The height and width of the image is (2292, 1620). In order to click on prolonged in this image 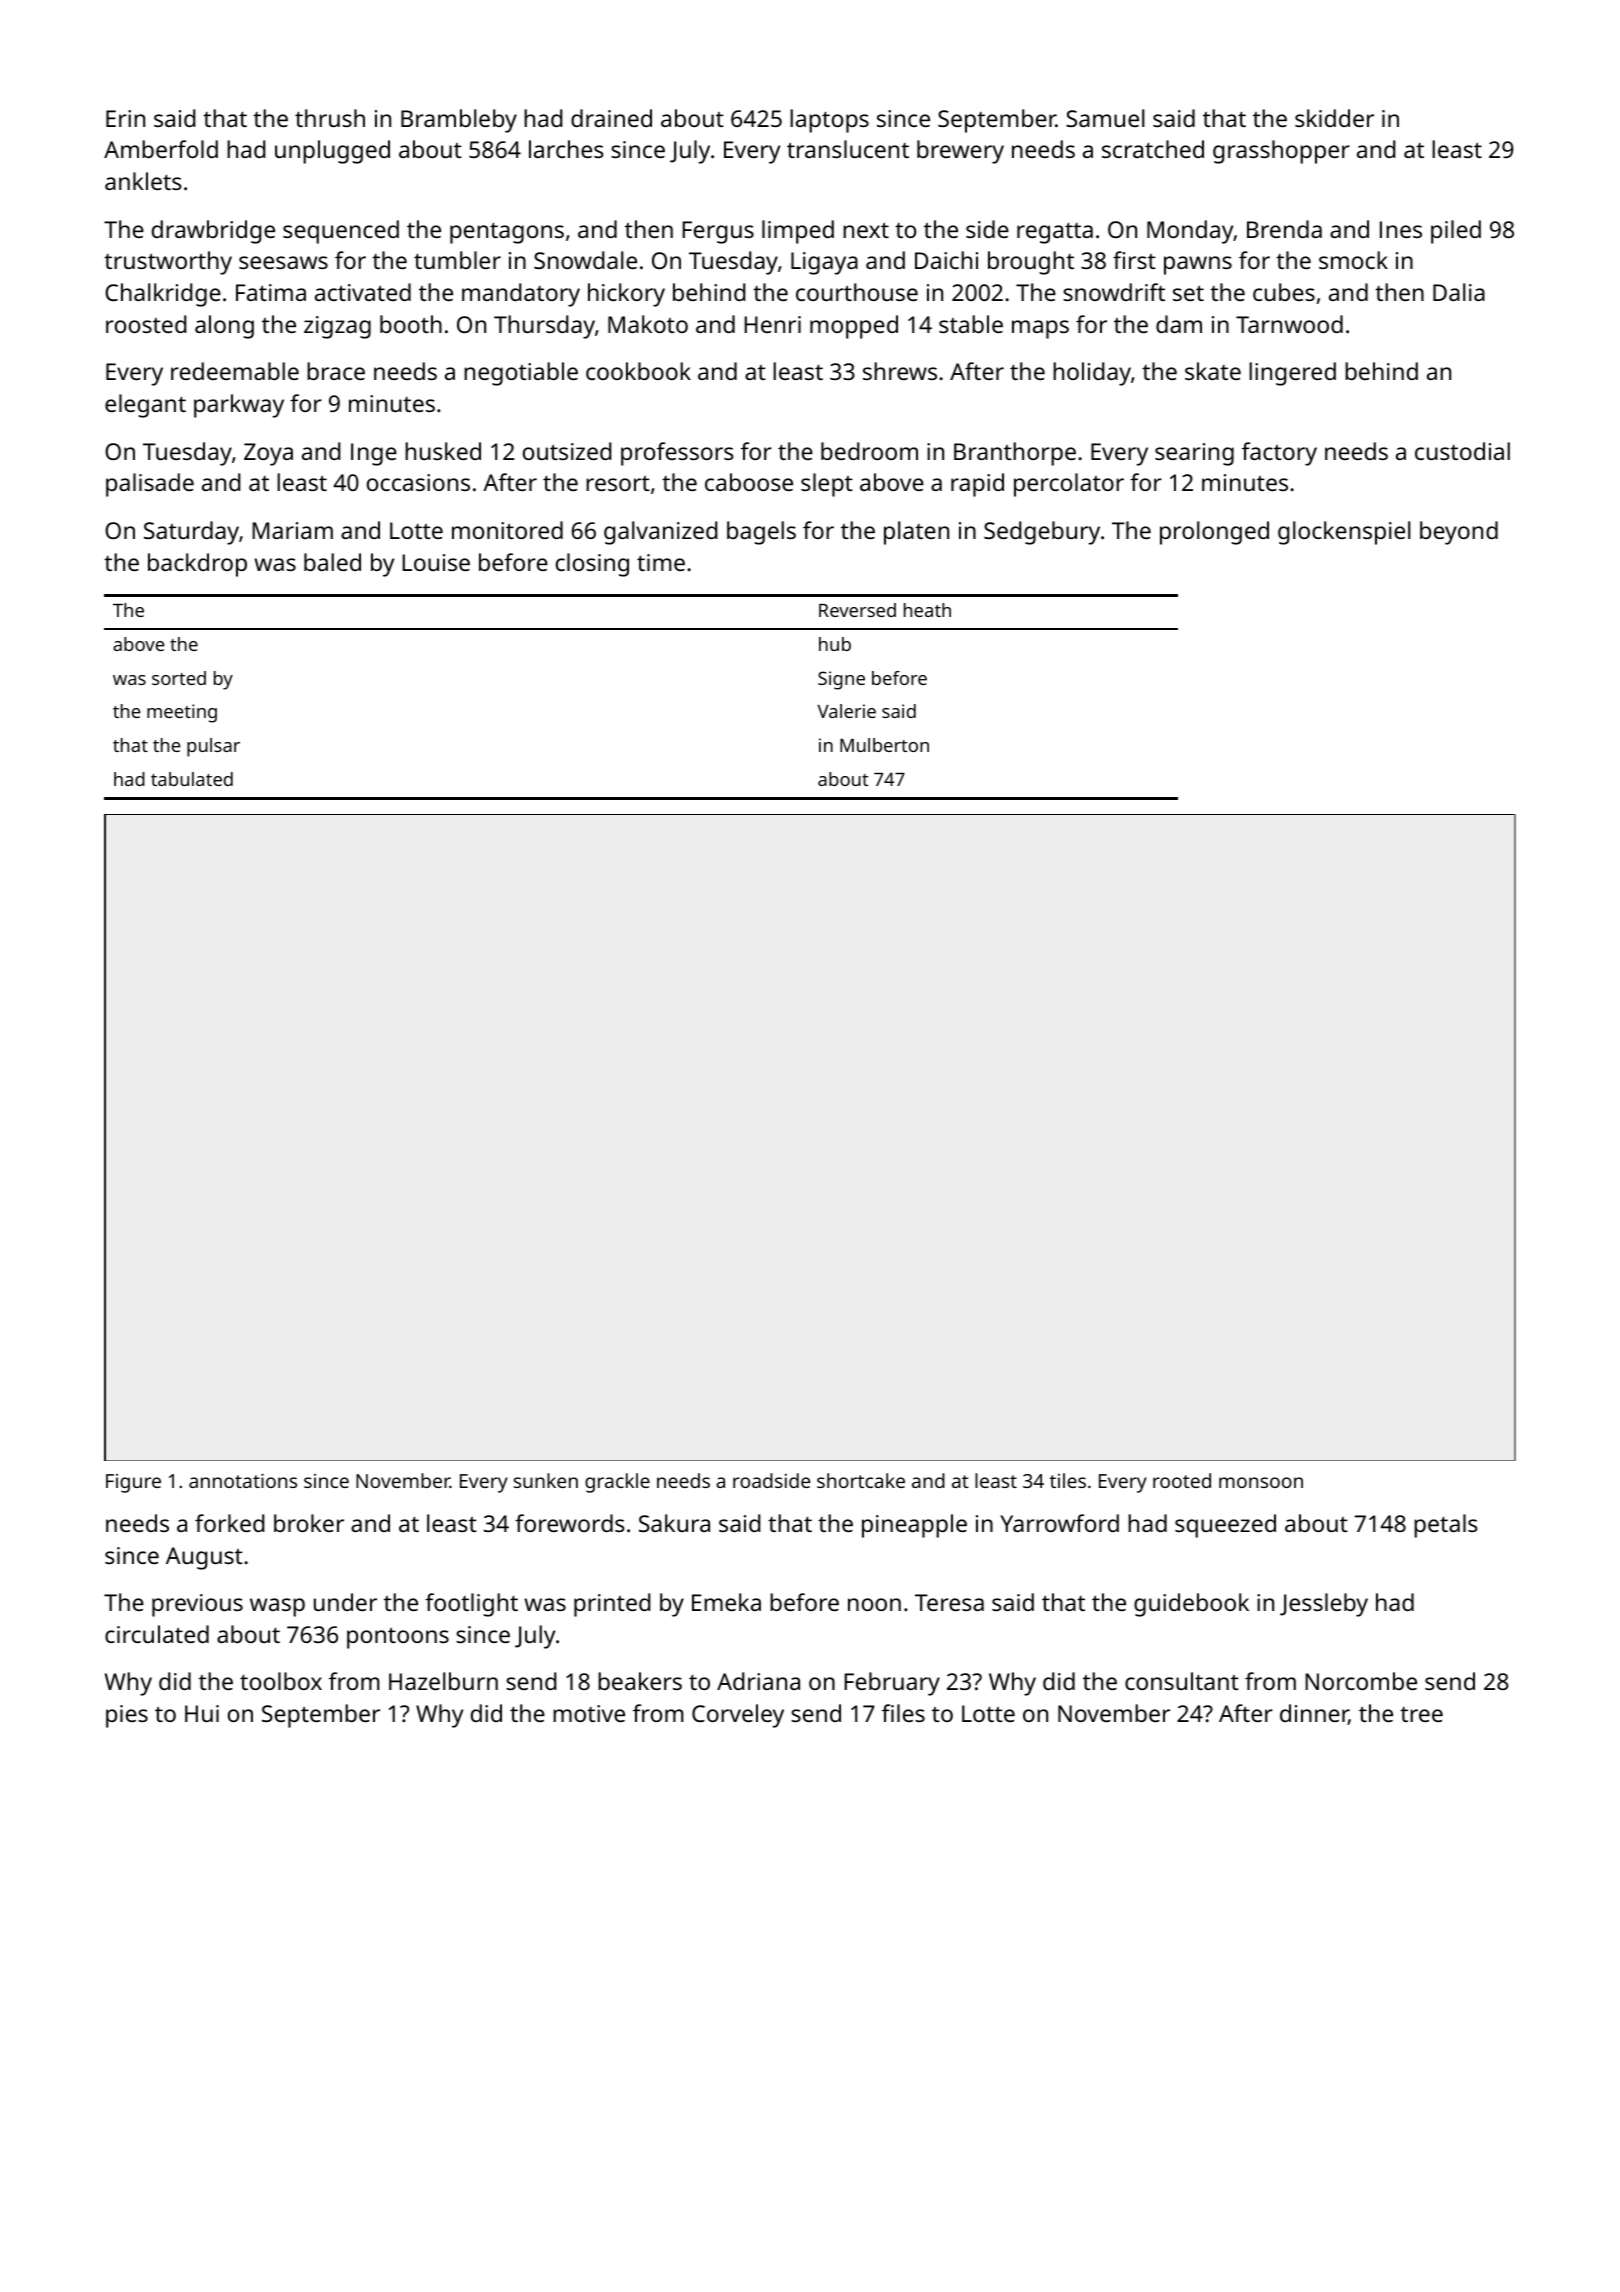, I will do `click(1214, 533)`.
